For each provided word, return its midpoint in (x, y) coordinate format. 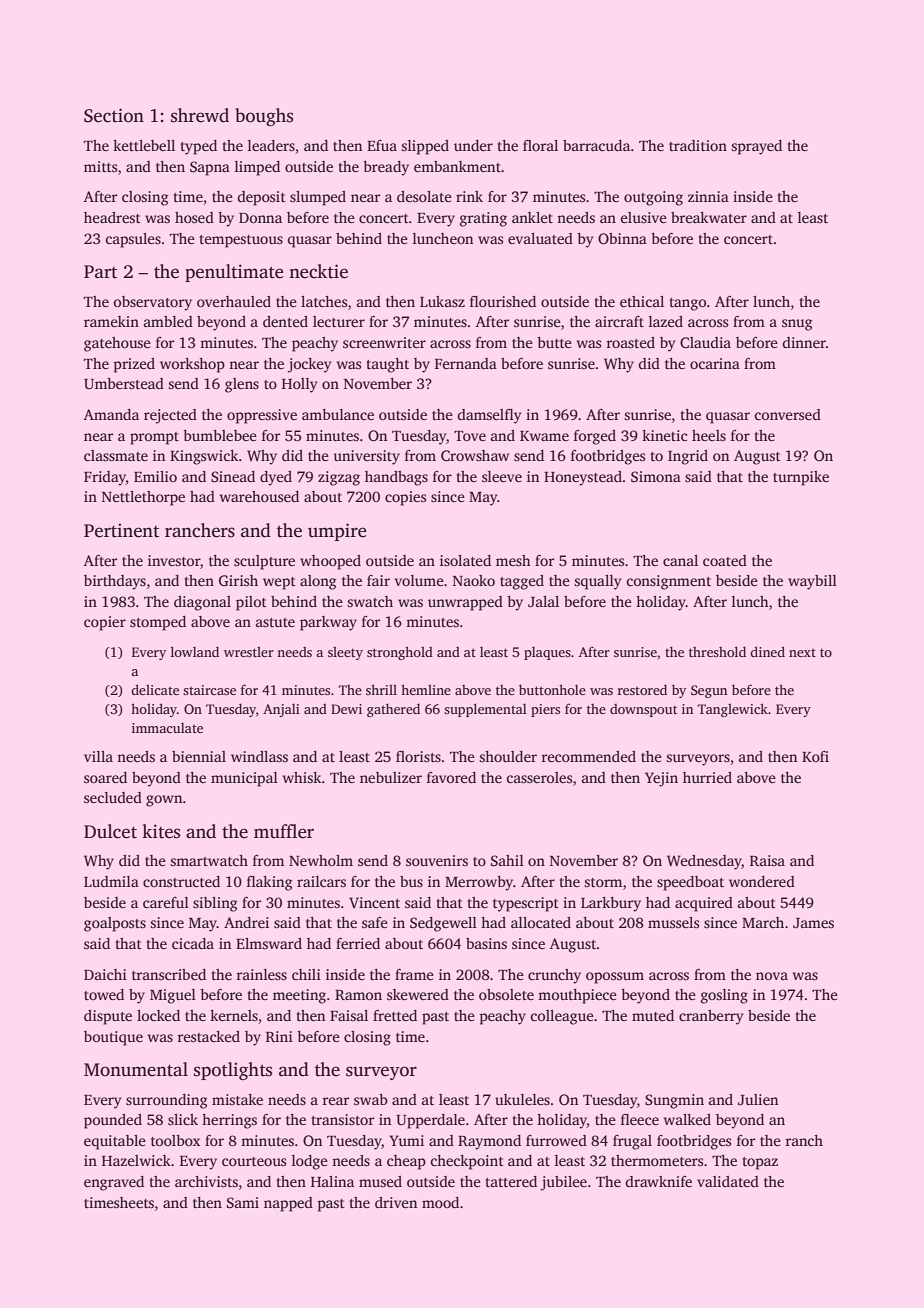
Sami (243, 1202)
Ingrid (688, 457)
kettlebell (144, 145)
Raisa (767, 860)
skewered (418, 994)
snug (797, 325)
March (763, 922)
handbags (396, 478)
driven (396, 1202)
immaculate (167, 727)
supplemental (485, 710)
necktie (318, 271)
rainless (261, 974)
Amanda (111, 414)
